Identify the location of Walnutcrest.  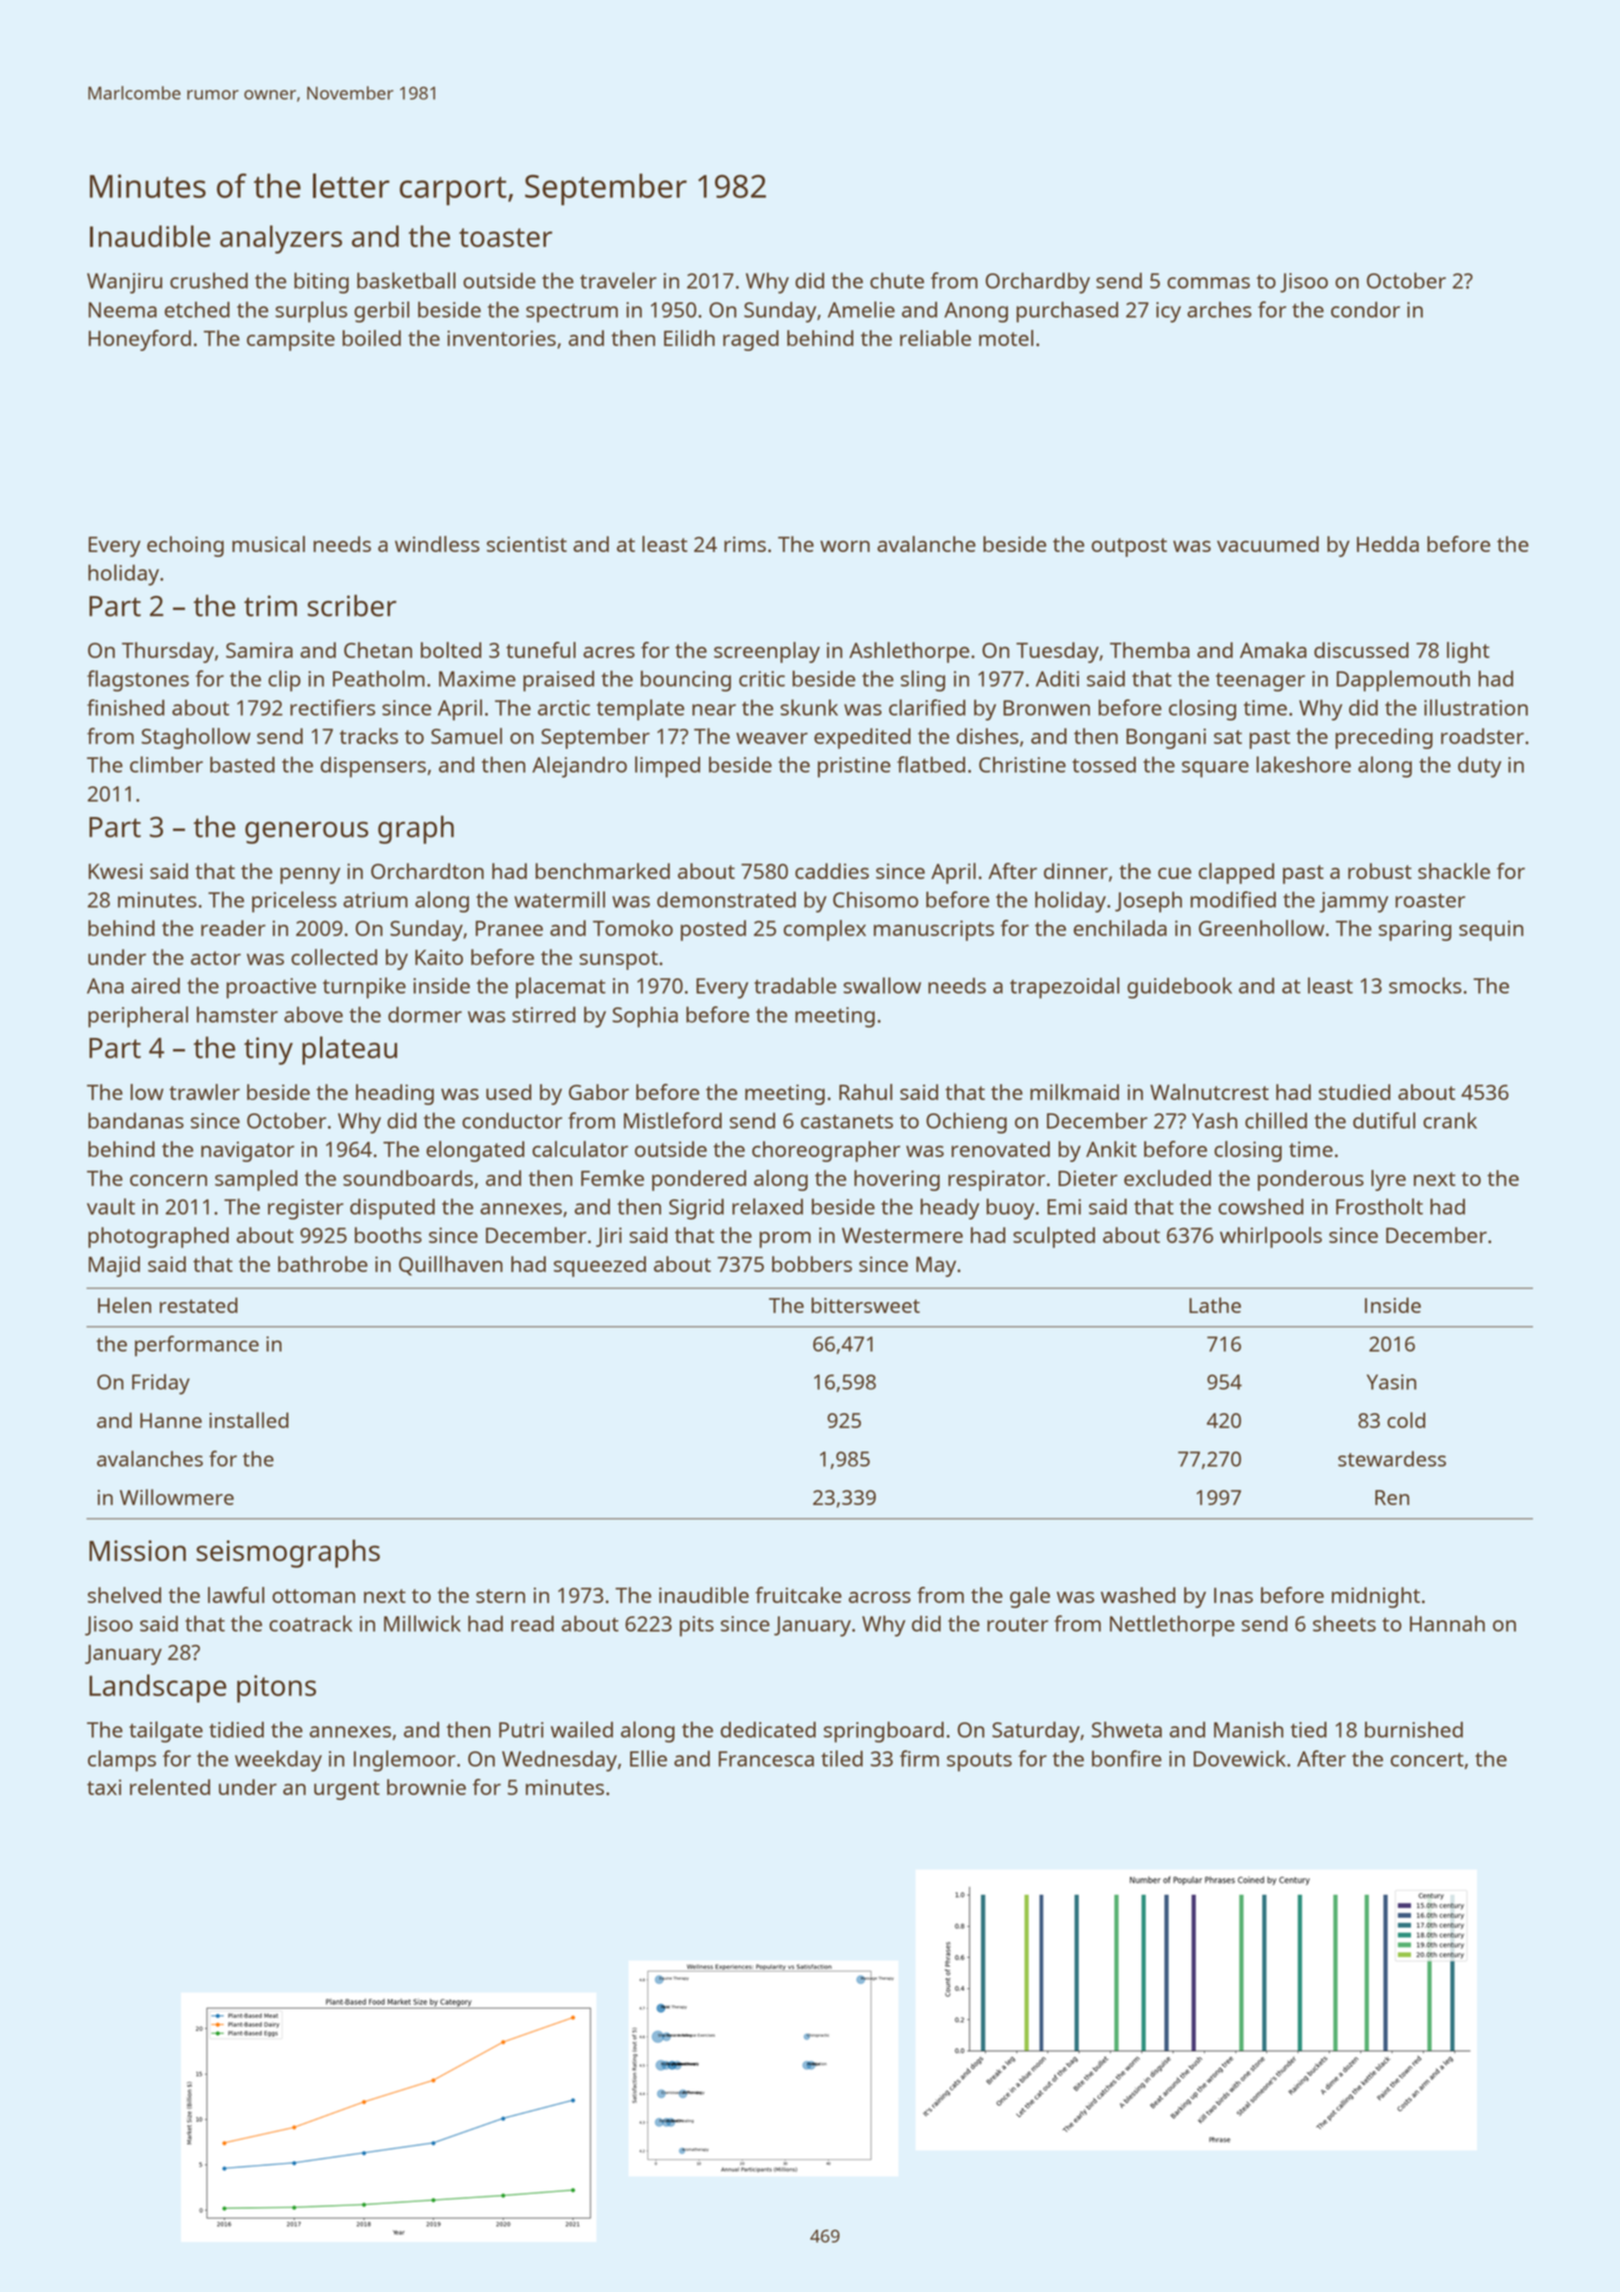
(1209, 1092).
